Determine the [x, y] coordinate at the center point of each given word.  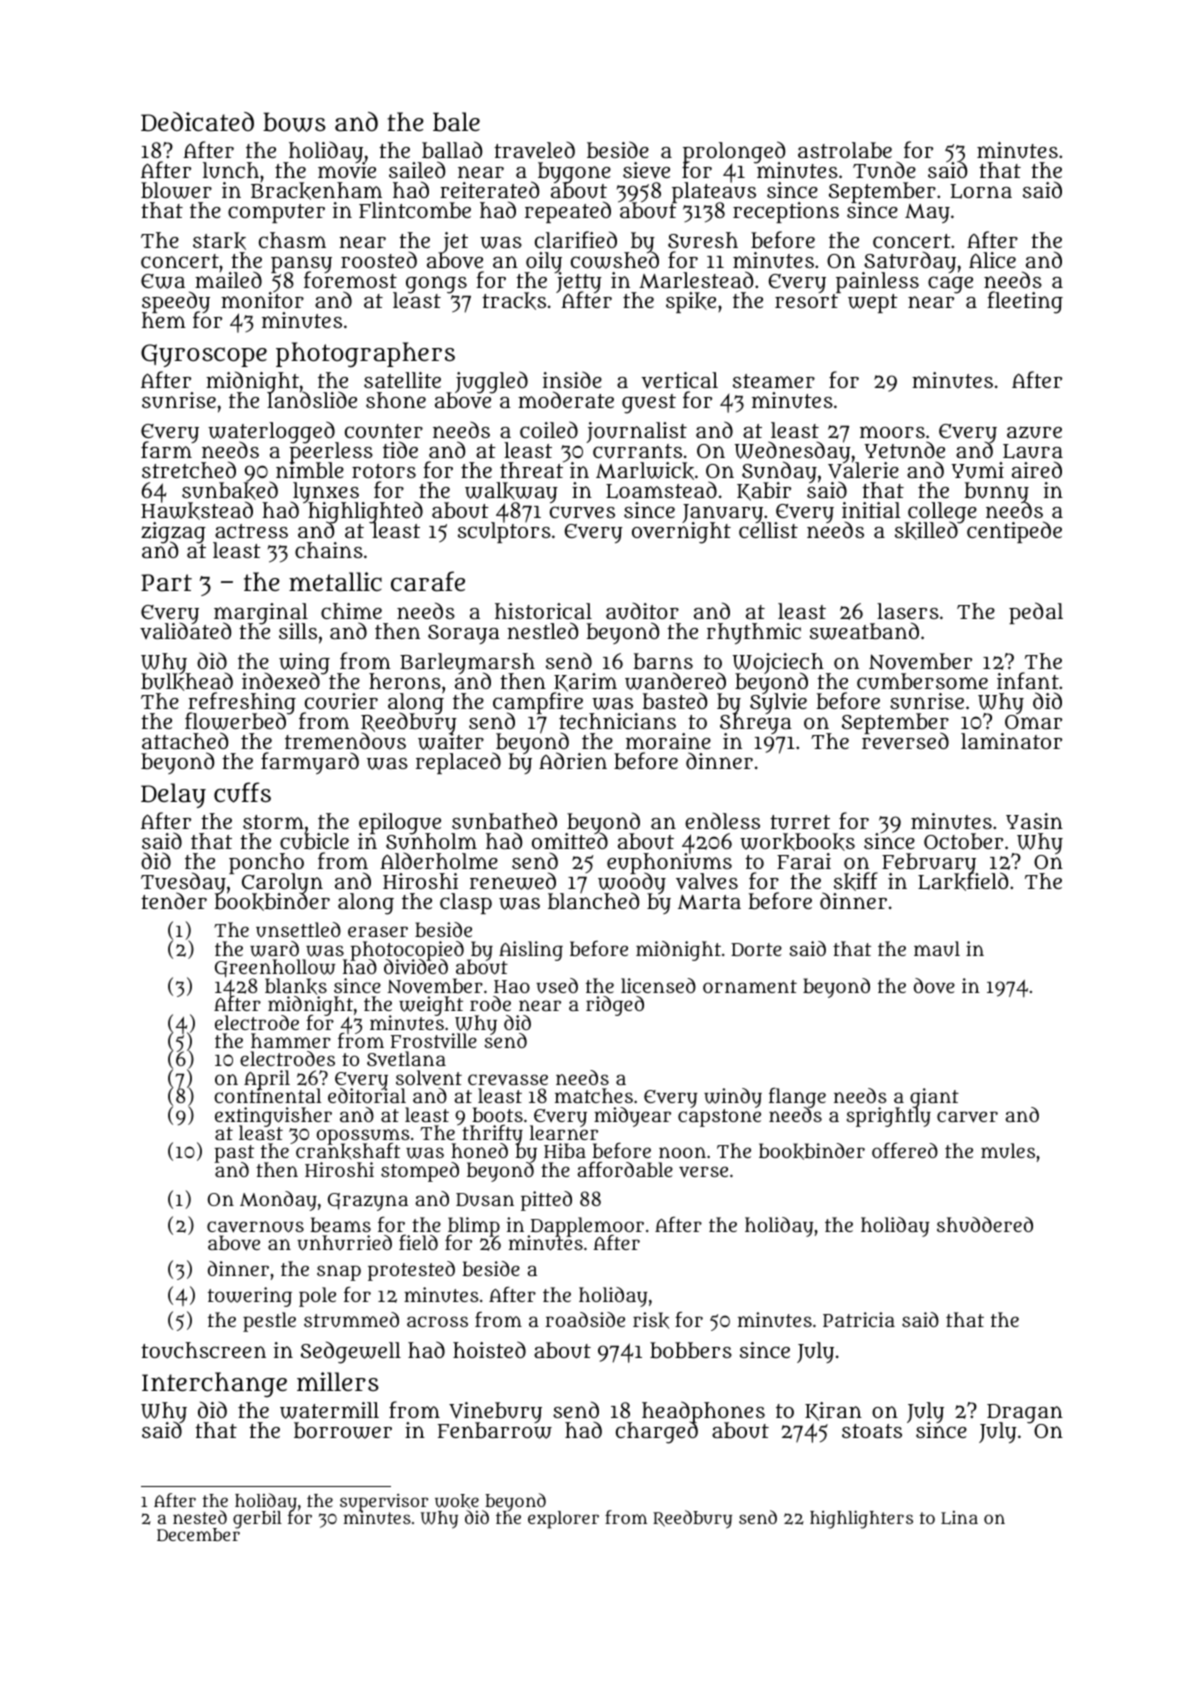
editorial [367, 1096]
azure [1034, 432]
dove [934, 986]
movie [347, 170]
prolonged [734, 152]
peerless [331, 453]
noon [682, 1152]
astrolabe [845, 150]
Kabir [764, 491]
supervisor [384, 1503]
